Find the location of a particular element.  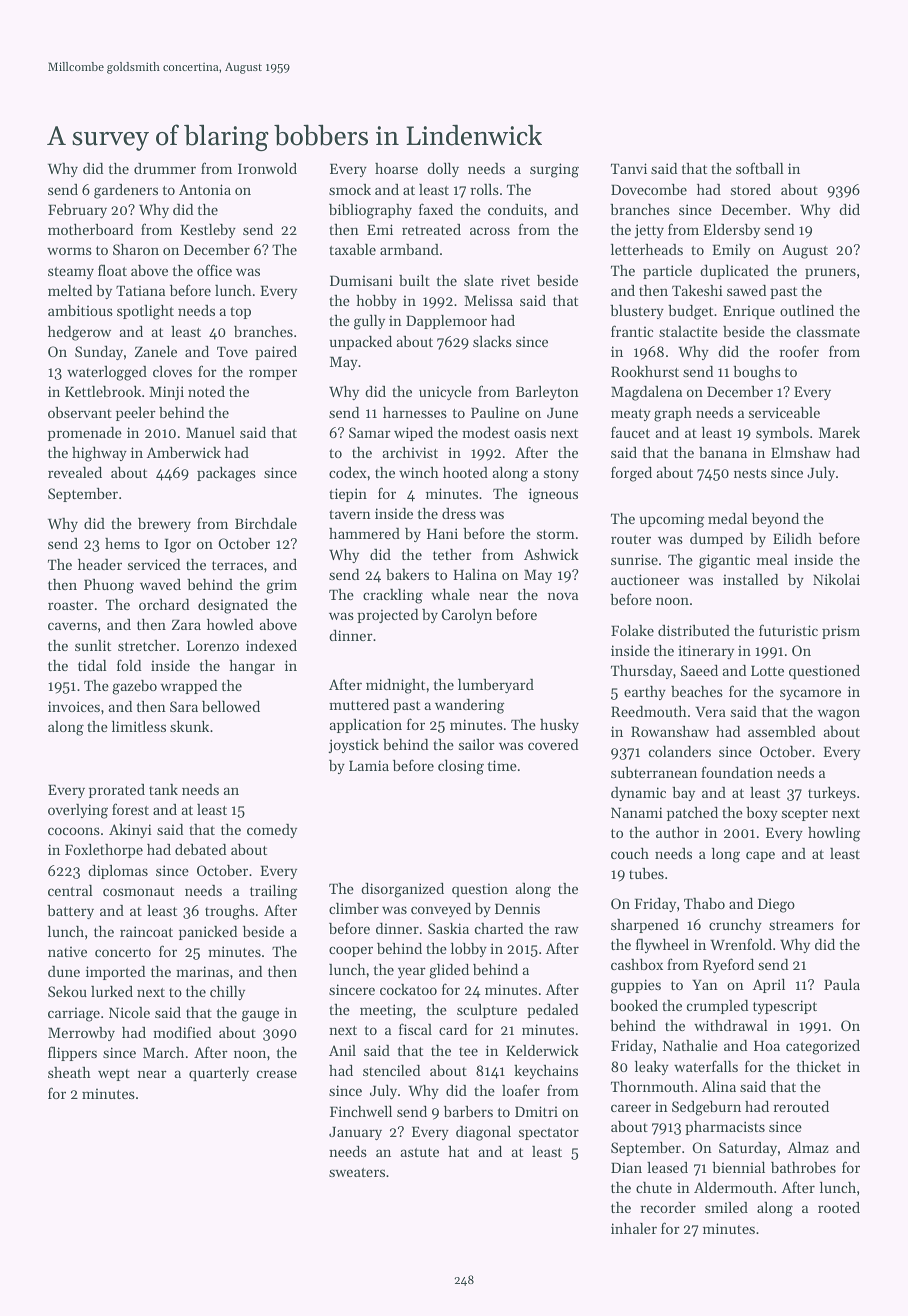

softball is located at coordinates (760, 168).
